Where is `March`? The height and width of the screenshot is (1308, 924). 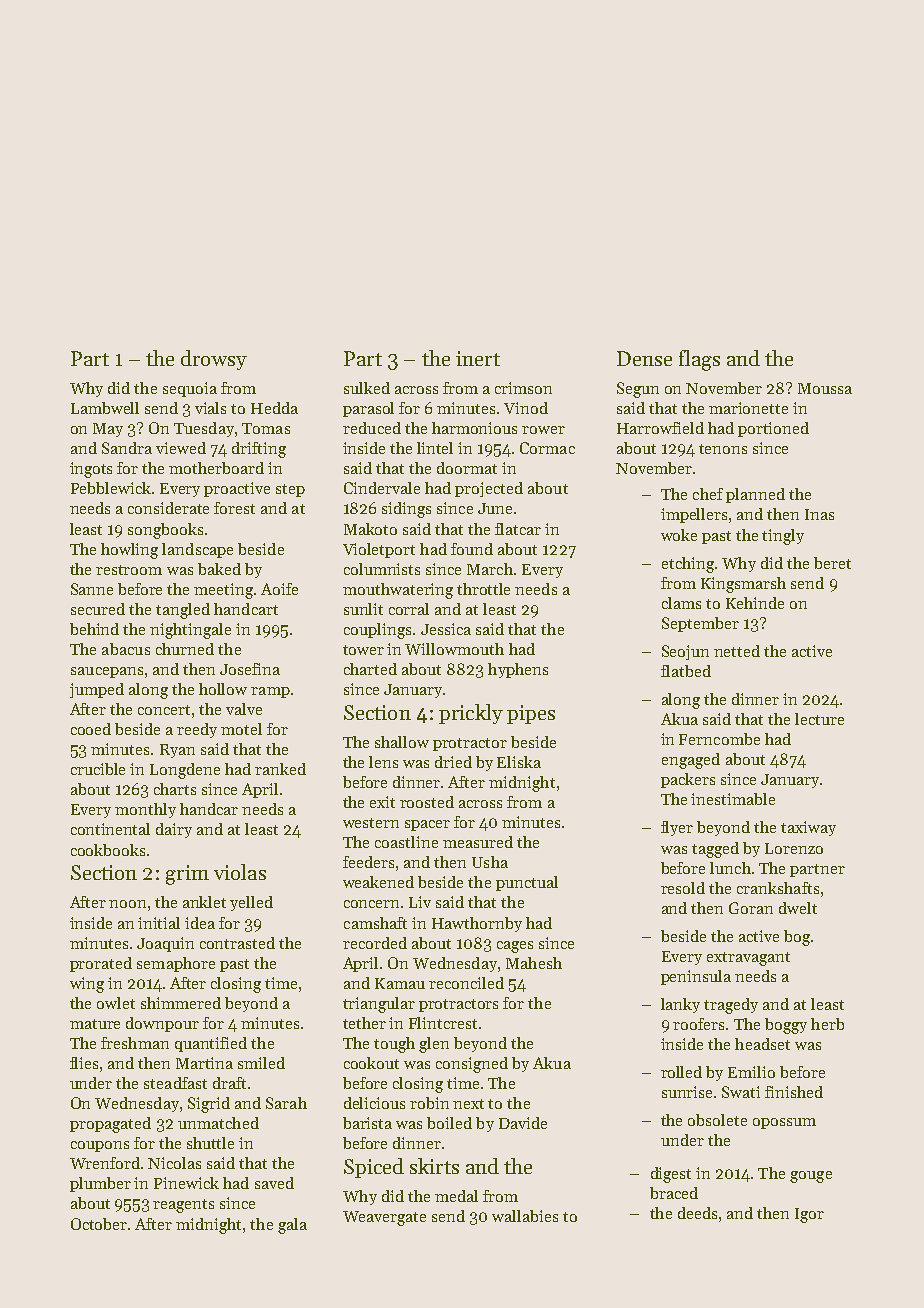 March is located at coordinates (490, 569).
